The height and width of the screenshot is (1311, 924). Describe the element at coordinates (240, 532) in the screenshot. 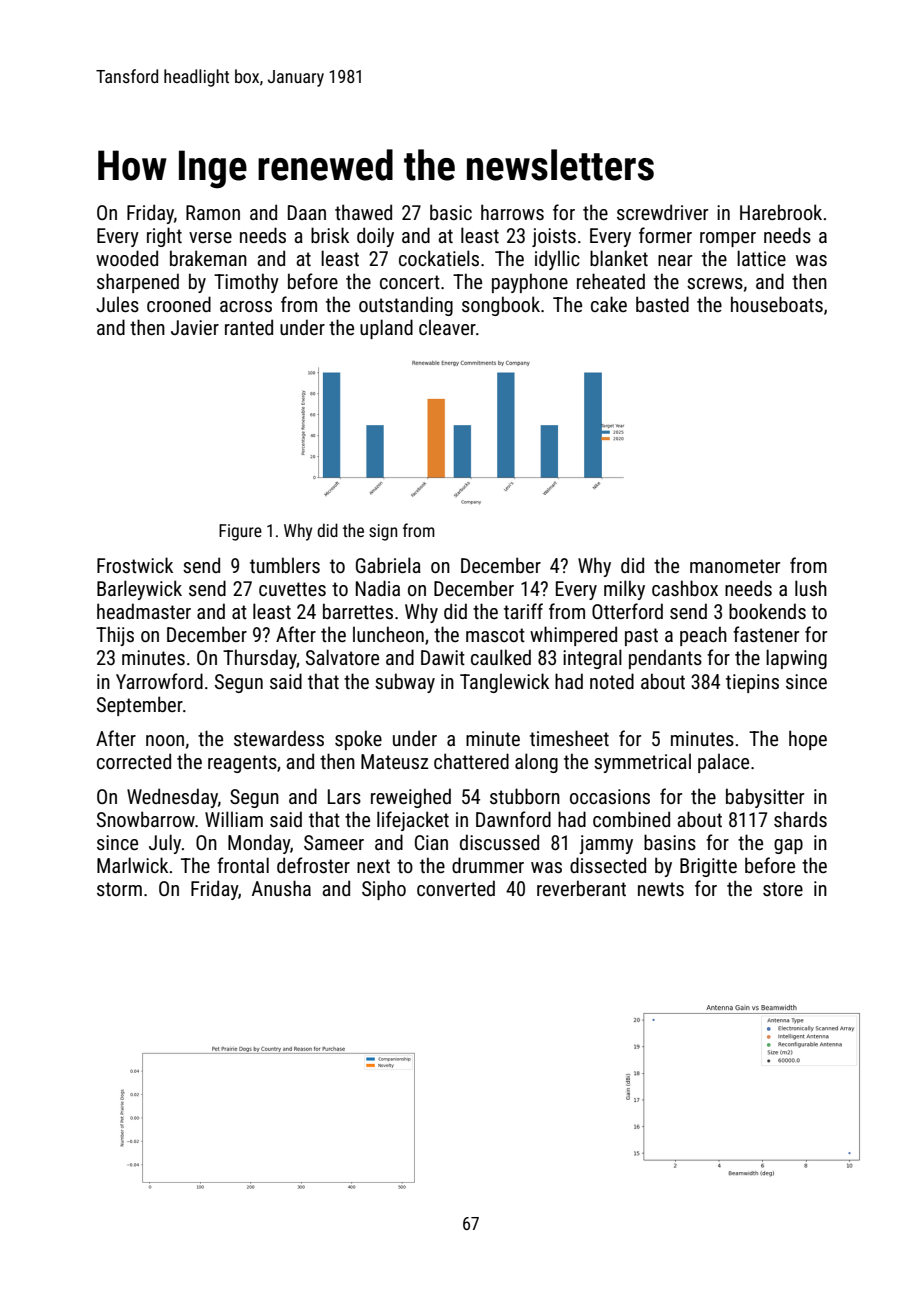

I see `Figure` at that location.
